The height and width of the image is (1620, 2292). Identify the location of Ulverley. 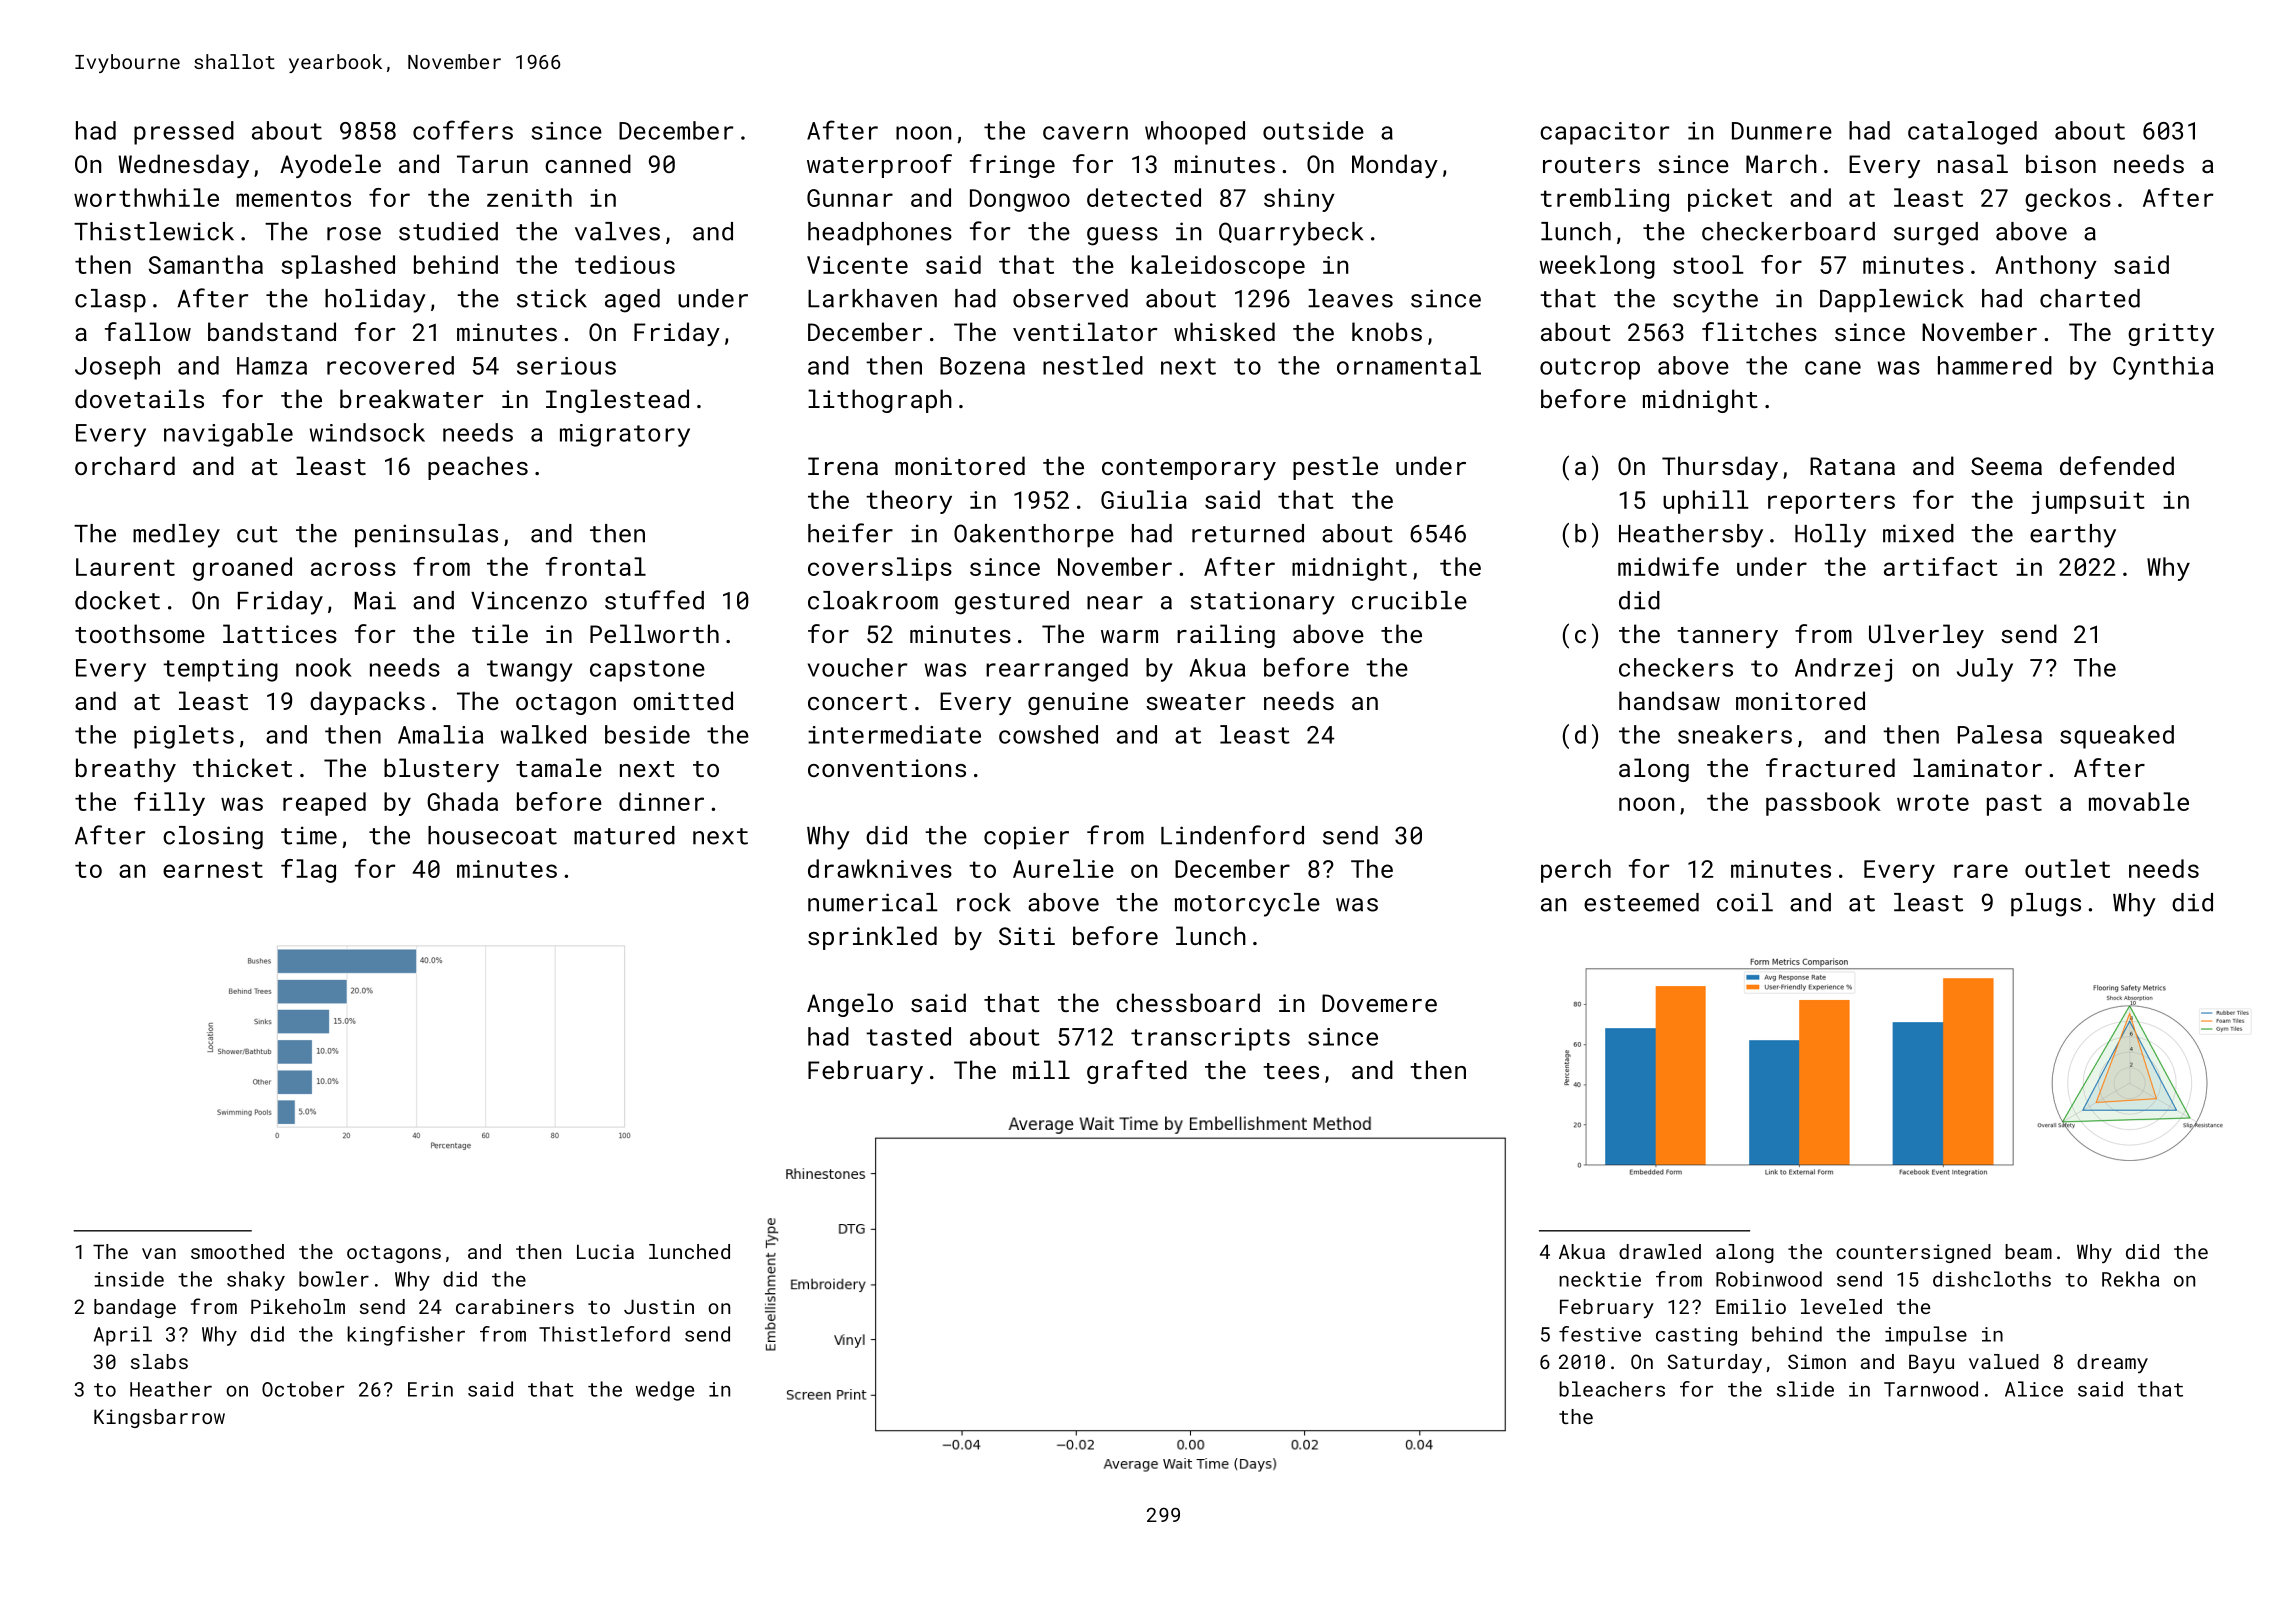
(1926, 636).
